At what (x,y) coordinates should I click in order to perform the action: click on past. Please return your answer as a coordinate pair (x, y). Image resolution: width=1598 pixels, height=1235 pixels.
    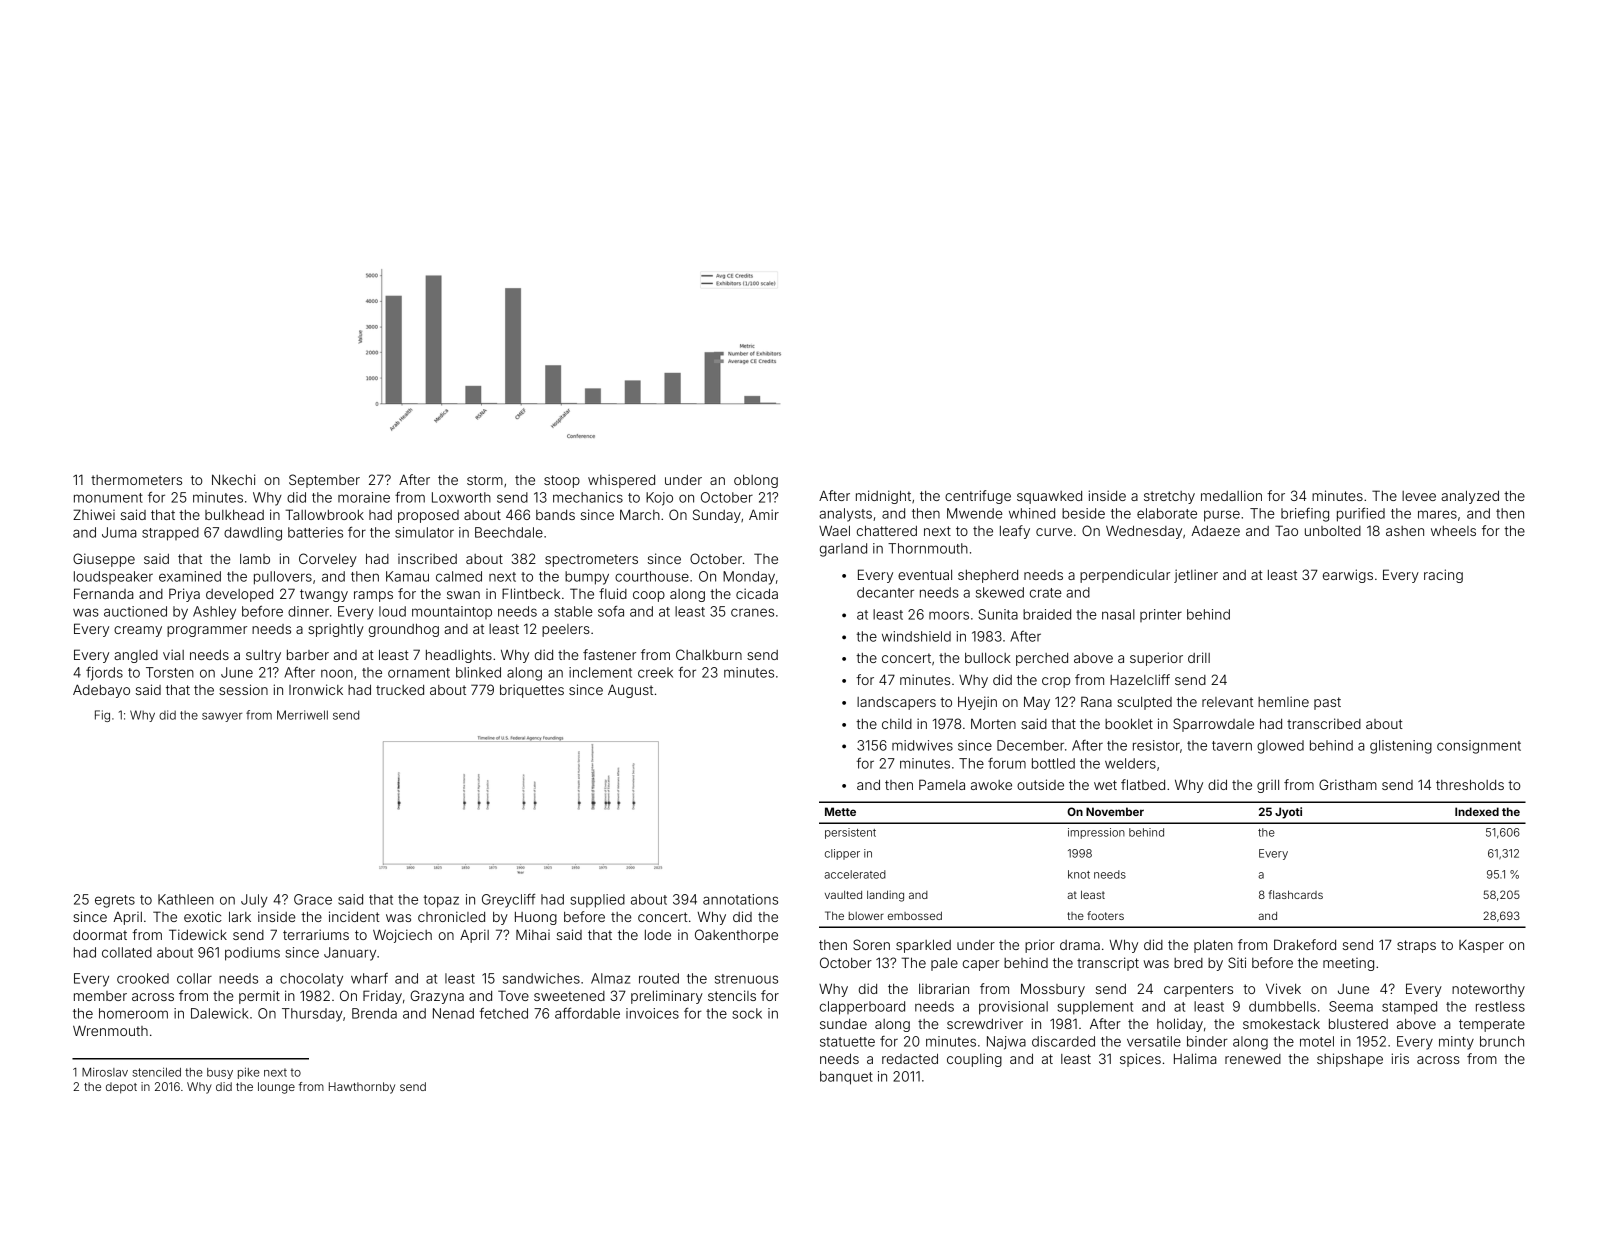
    Looking at the image, I should click on (1327, 703).
